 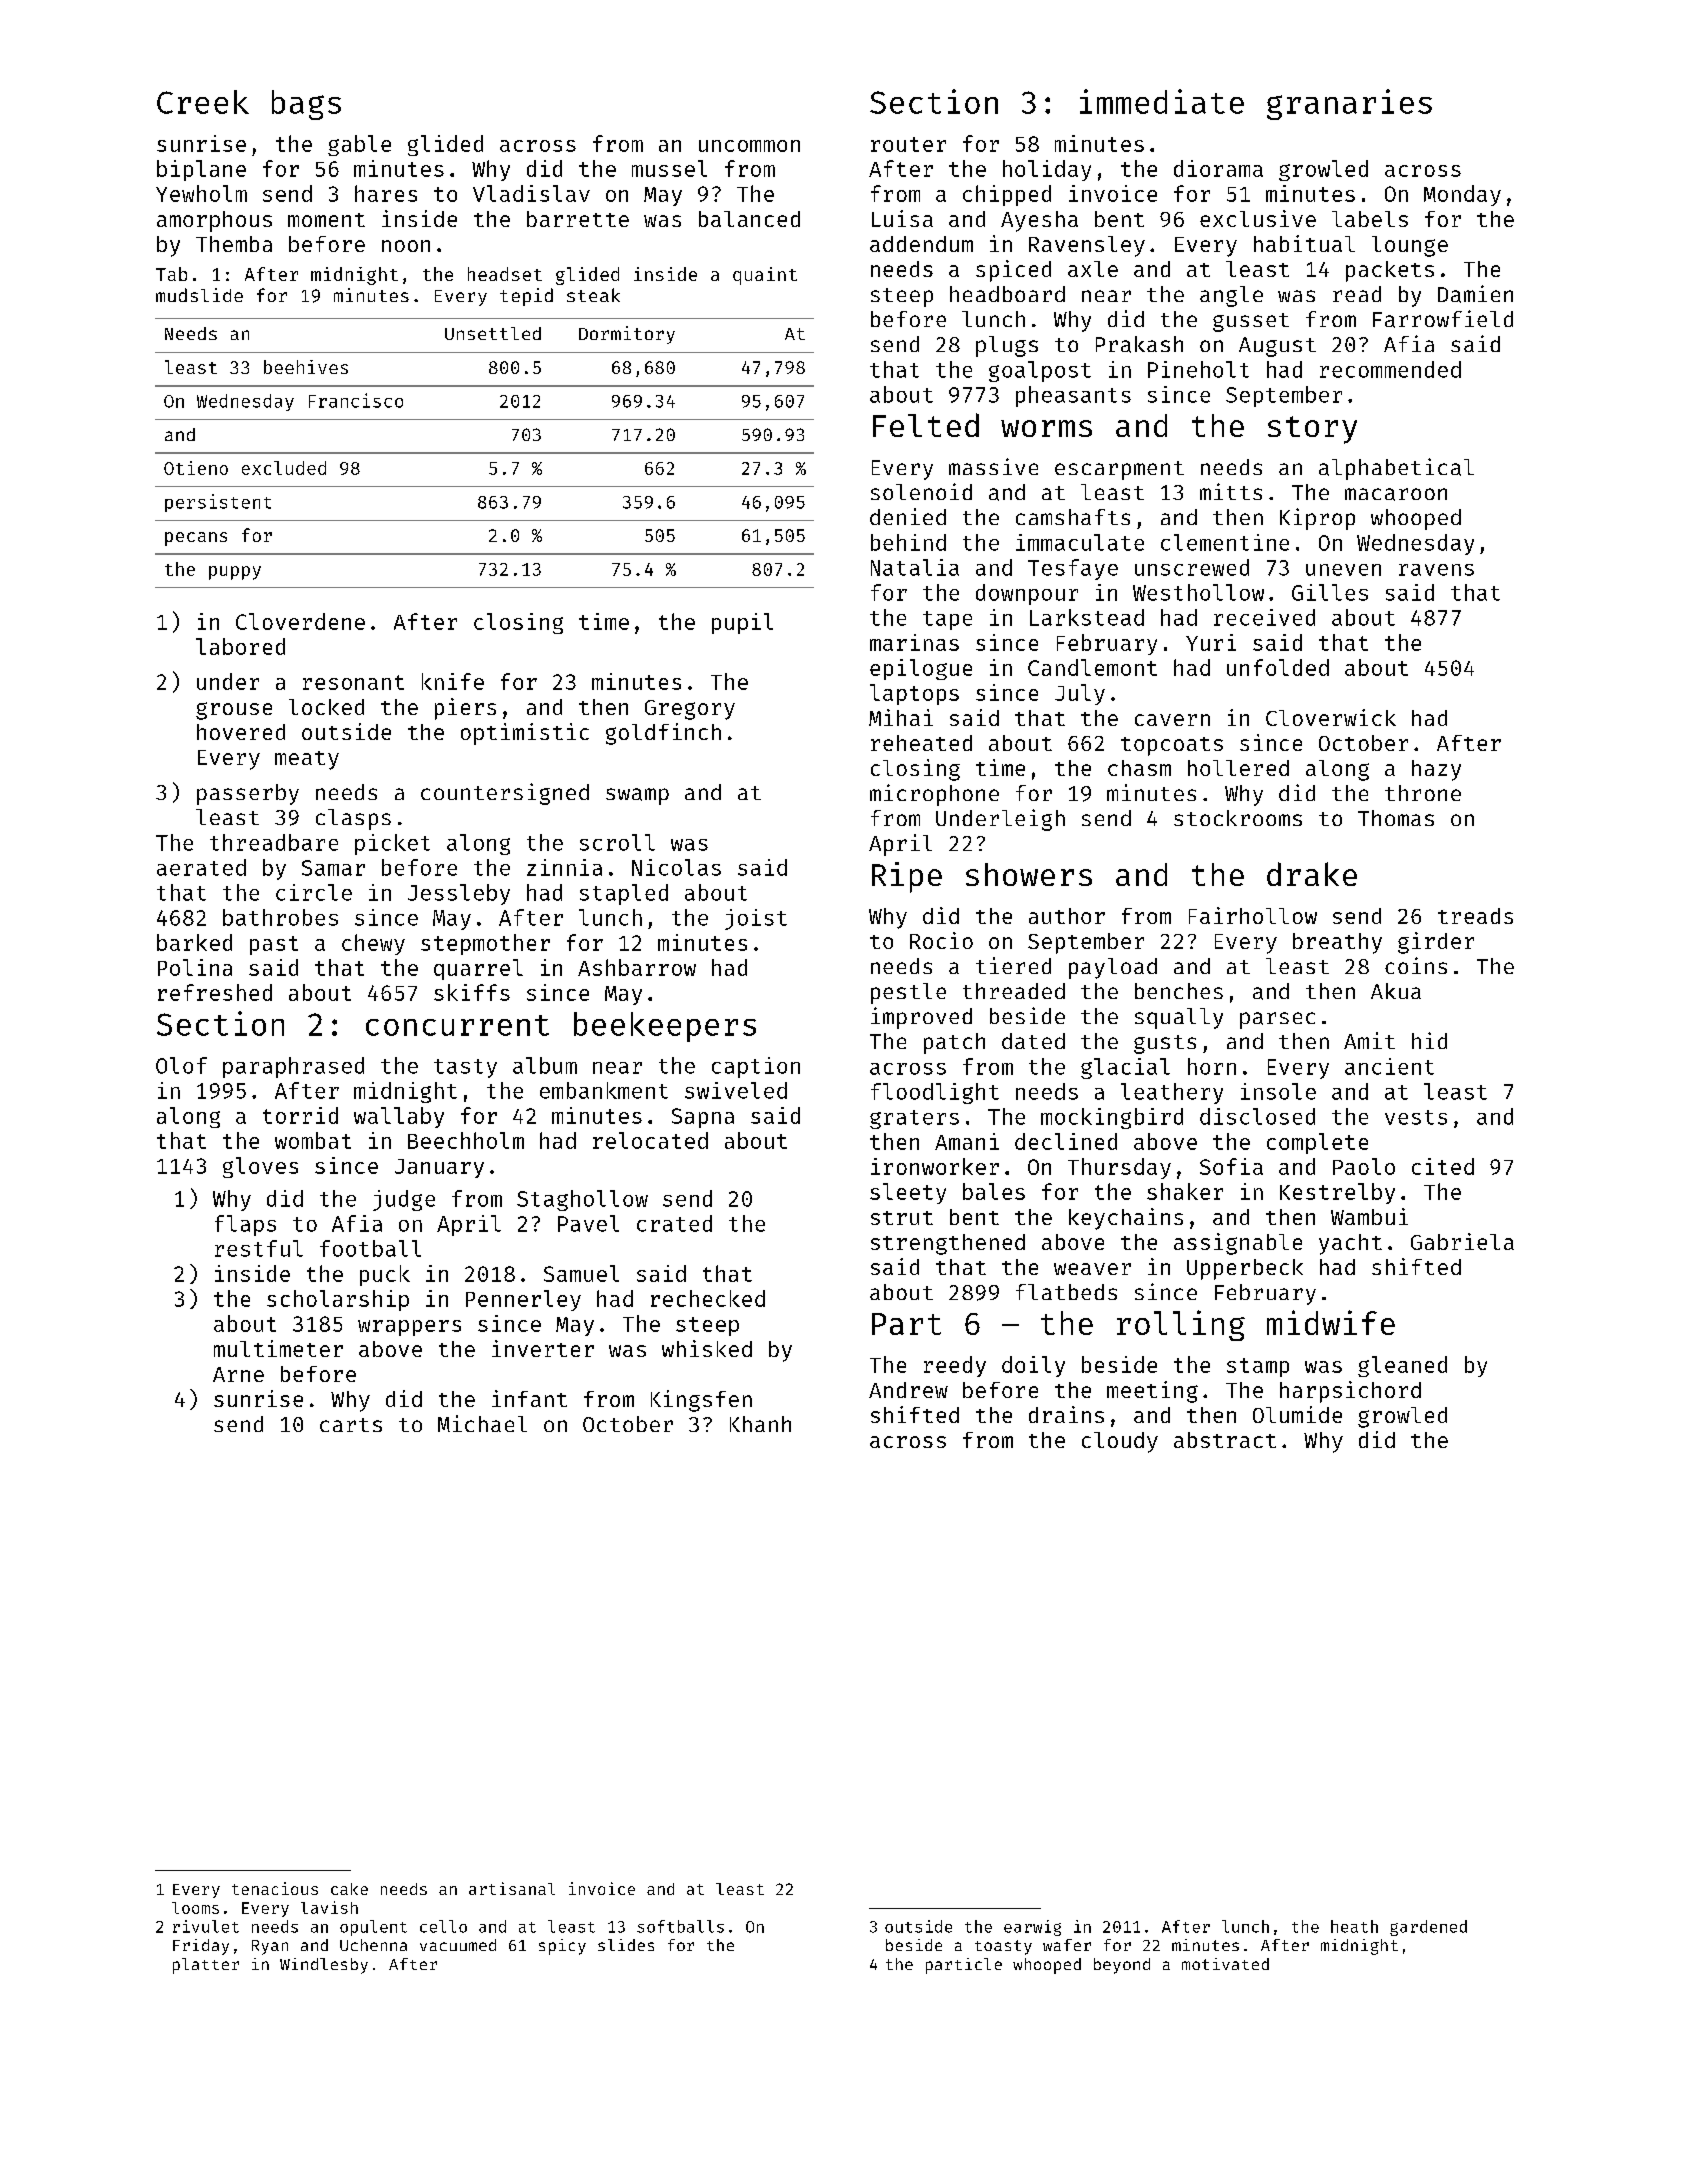 What do you see at coordinates (234, 711) in the screenshot?
I see `grouse` at bounding box center [234, 711].
